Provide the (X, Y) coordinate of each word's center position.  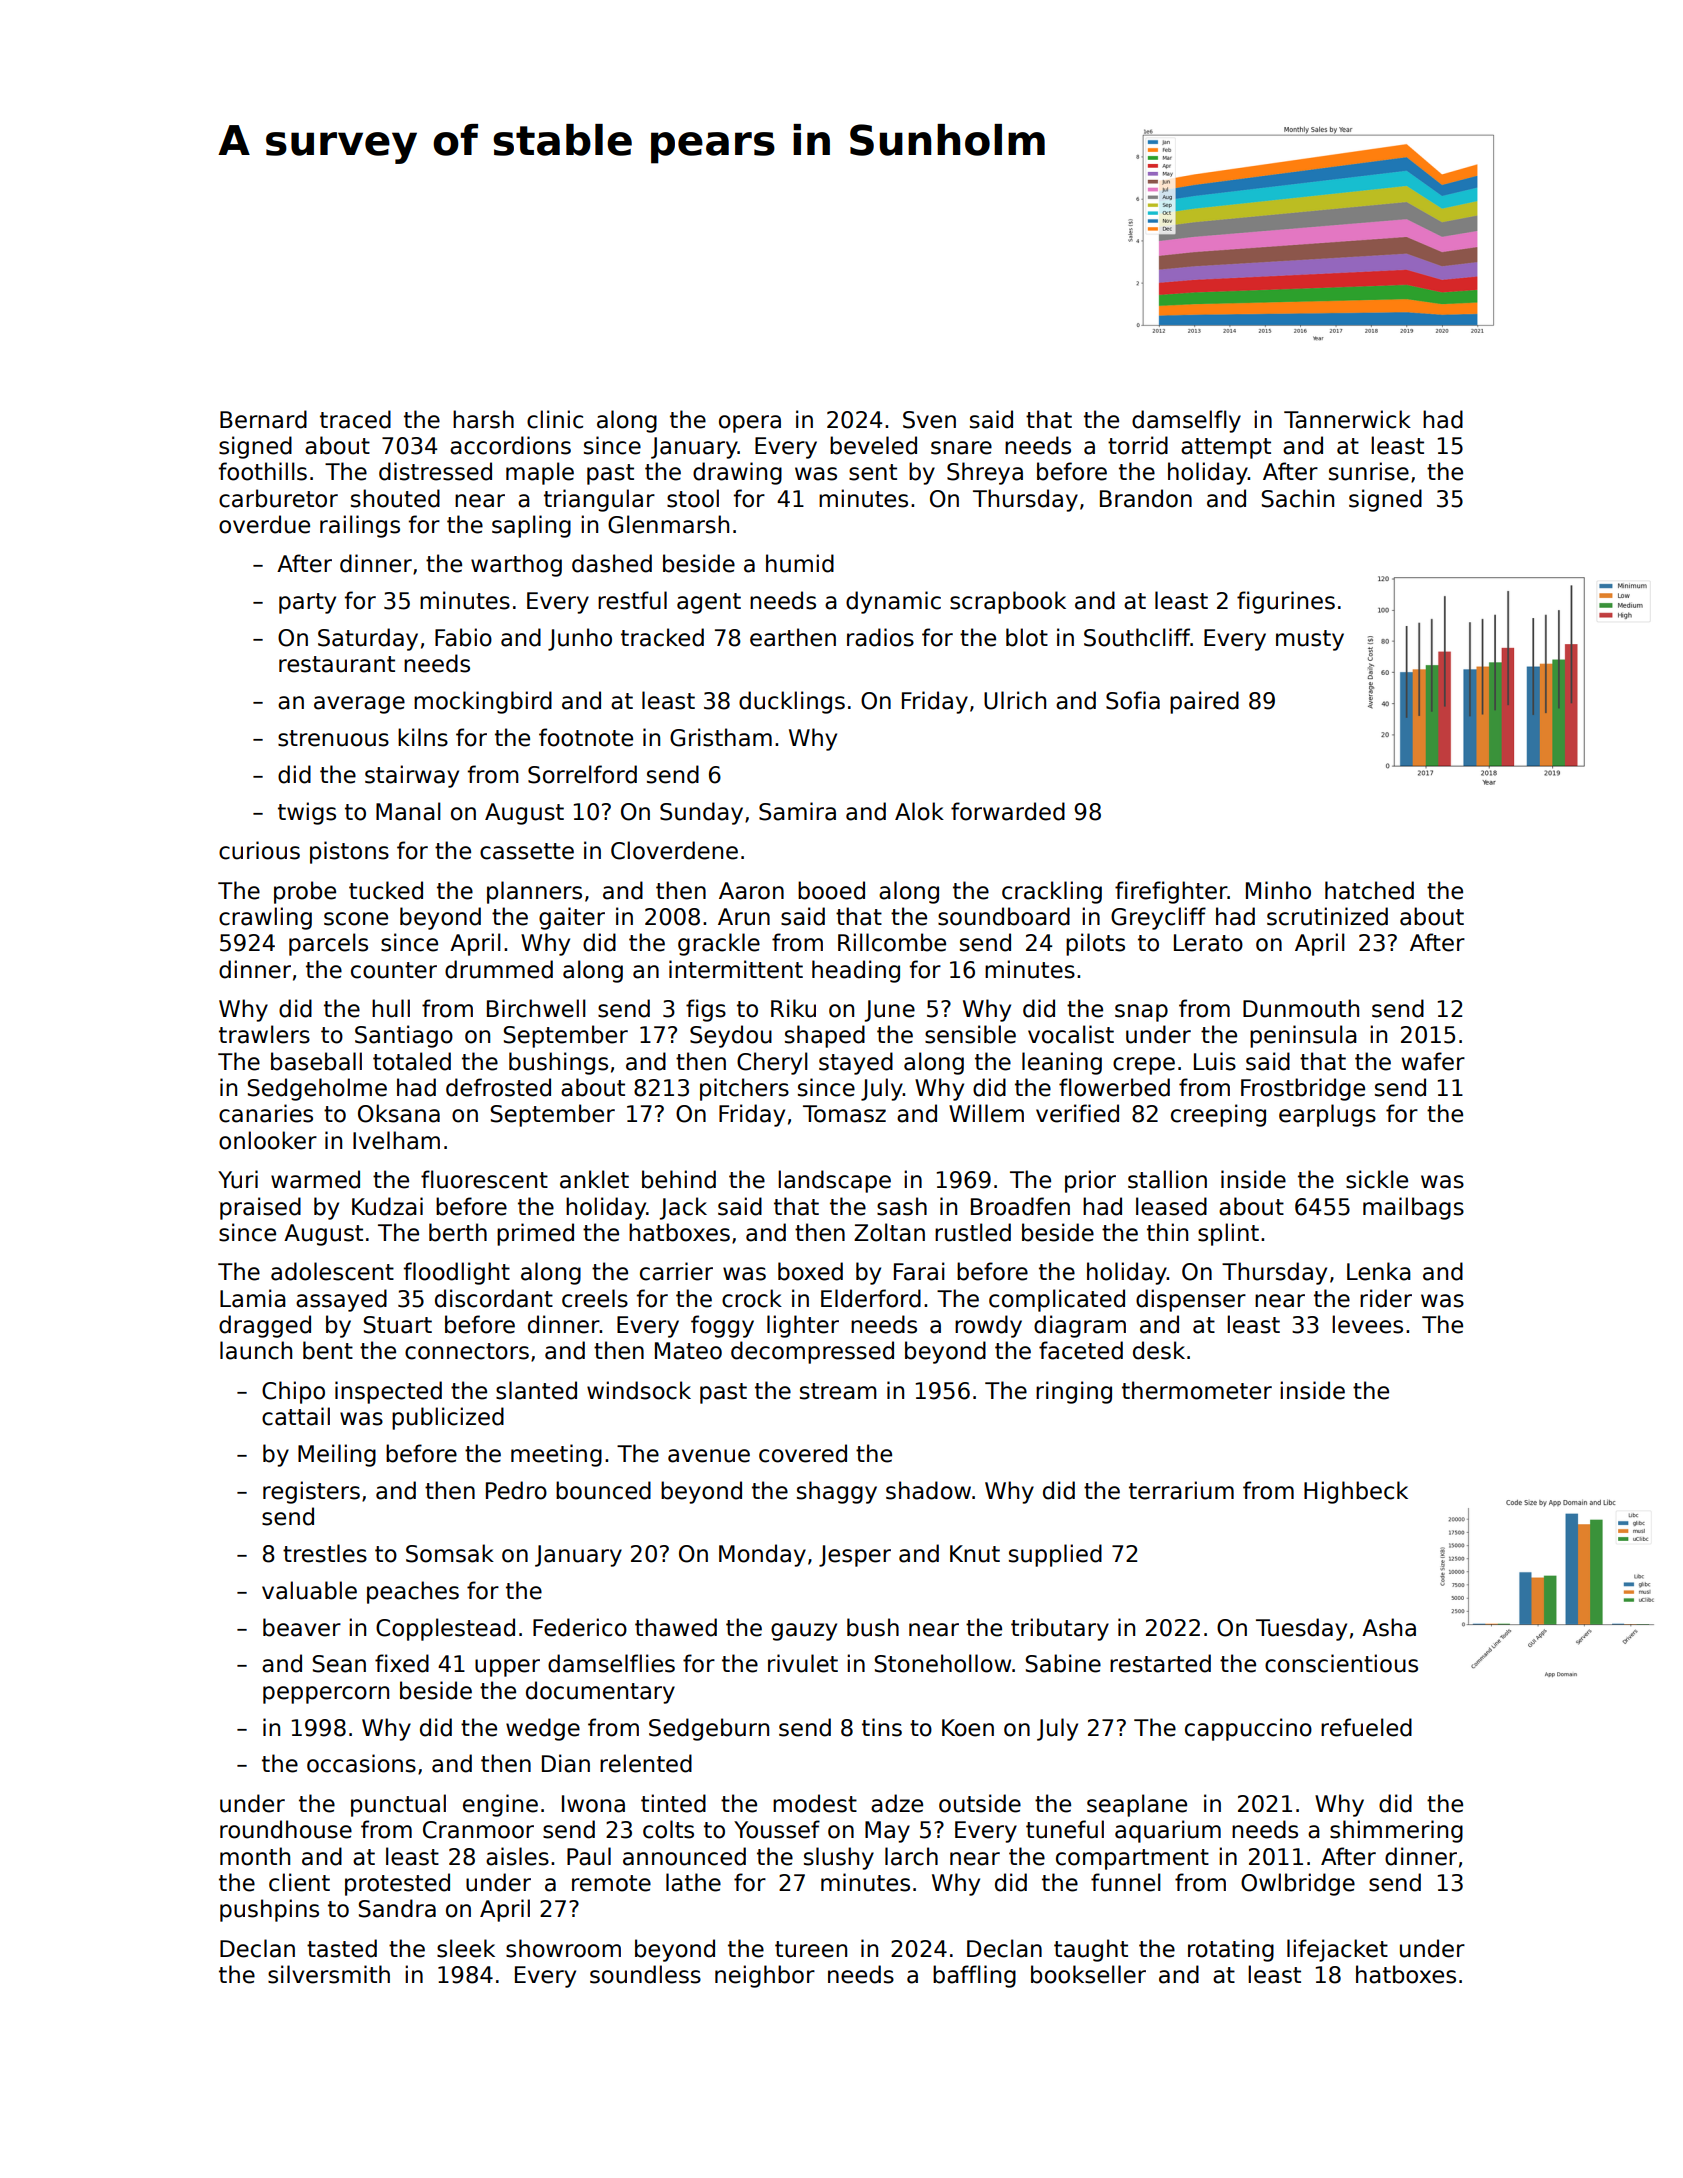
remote (611, 1883)
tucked (386, 890)
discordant (494, 1298)
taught (1091, 1950)
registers (311, 1492)
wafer (1433, 1061)
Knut (975, 1554)
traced (355, 419)
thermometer (1197, 1390)
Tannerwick (1347, 419)
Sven (929, 420)
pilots (1095, 944)
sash (902, 1206)
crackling (1052, 892)
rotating (1231, 1950)
